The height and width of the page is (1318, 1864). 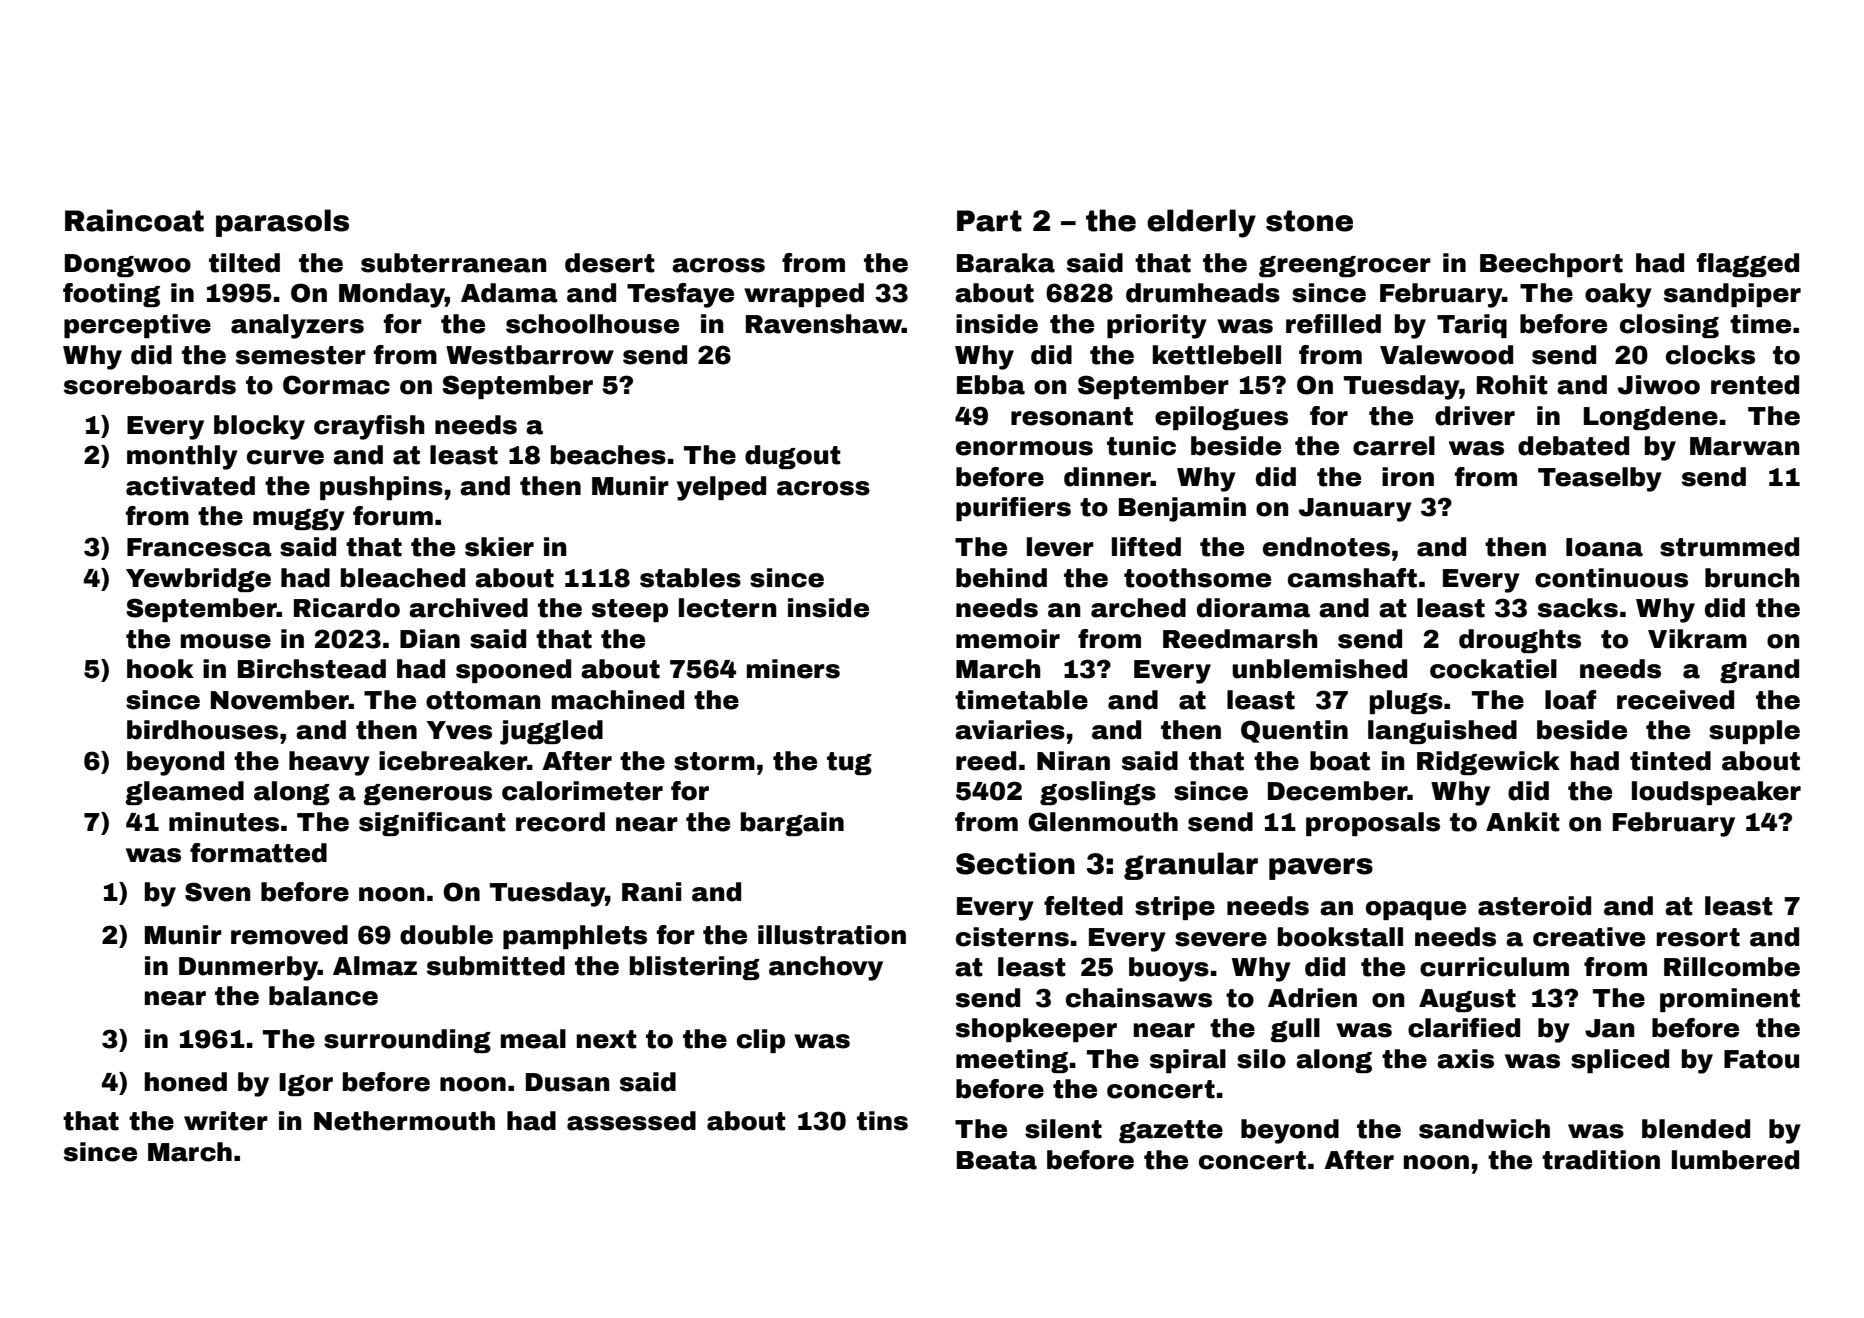 I want to click on drumheads, so click(x=1203, y=293).
